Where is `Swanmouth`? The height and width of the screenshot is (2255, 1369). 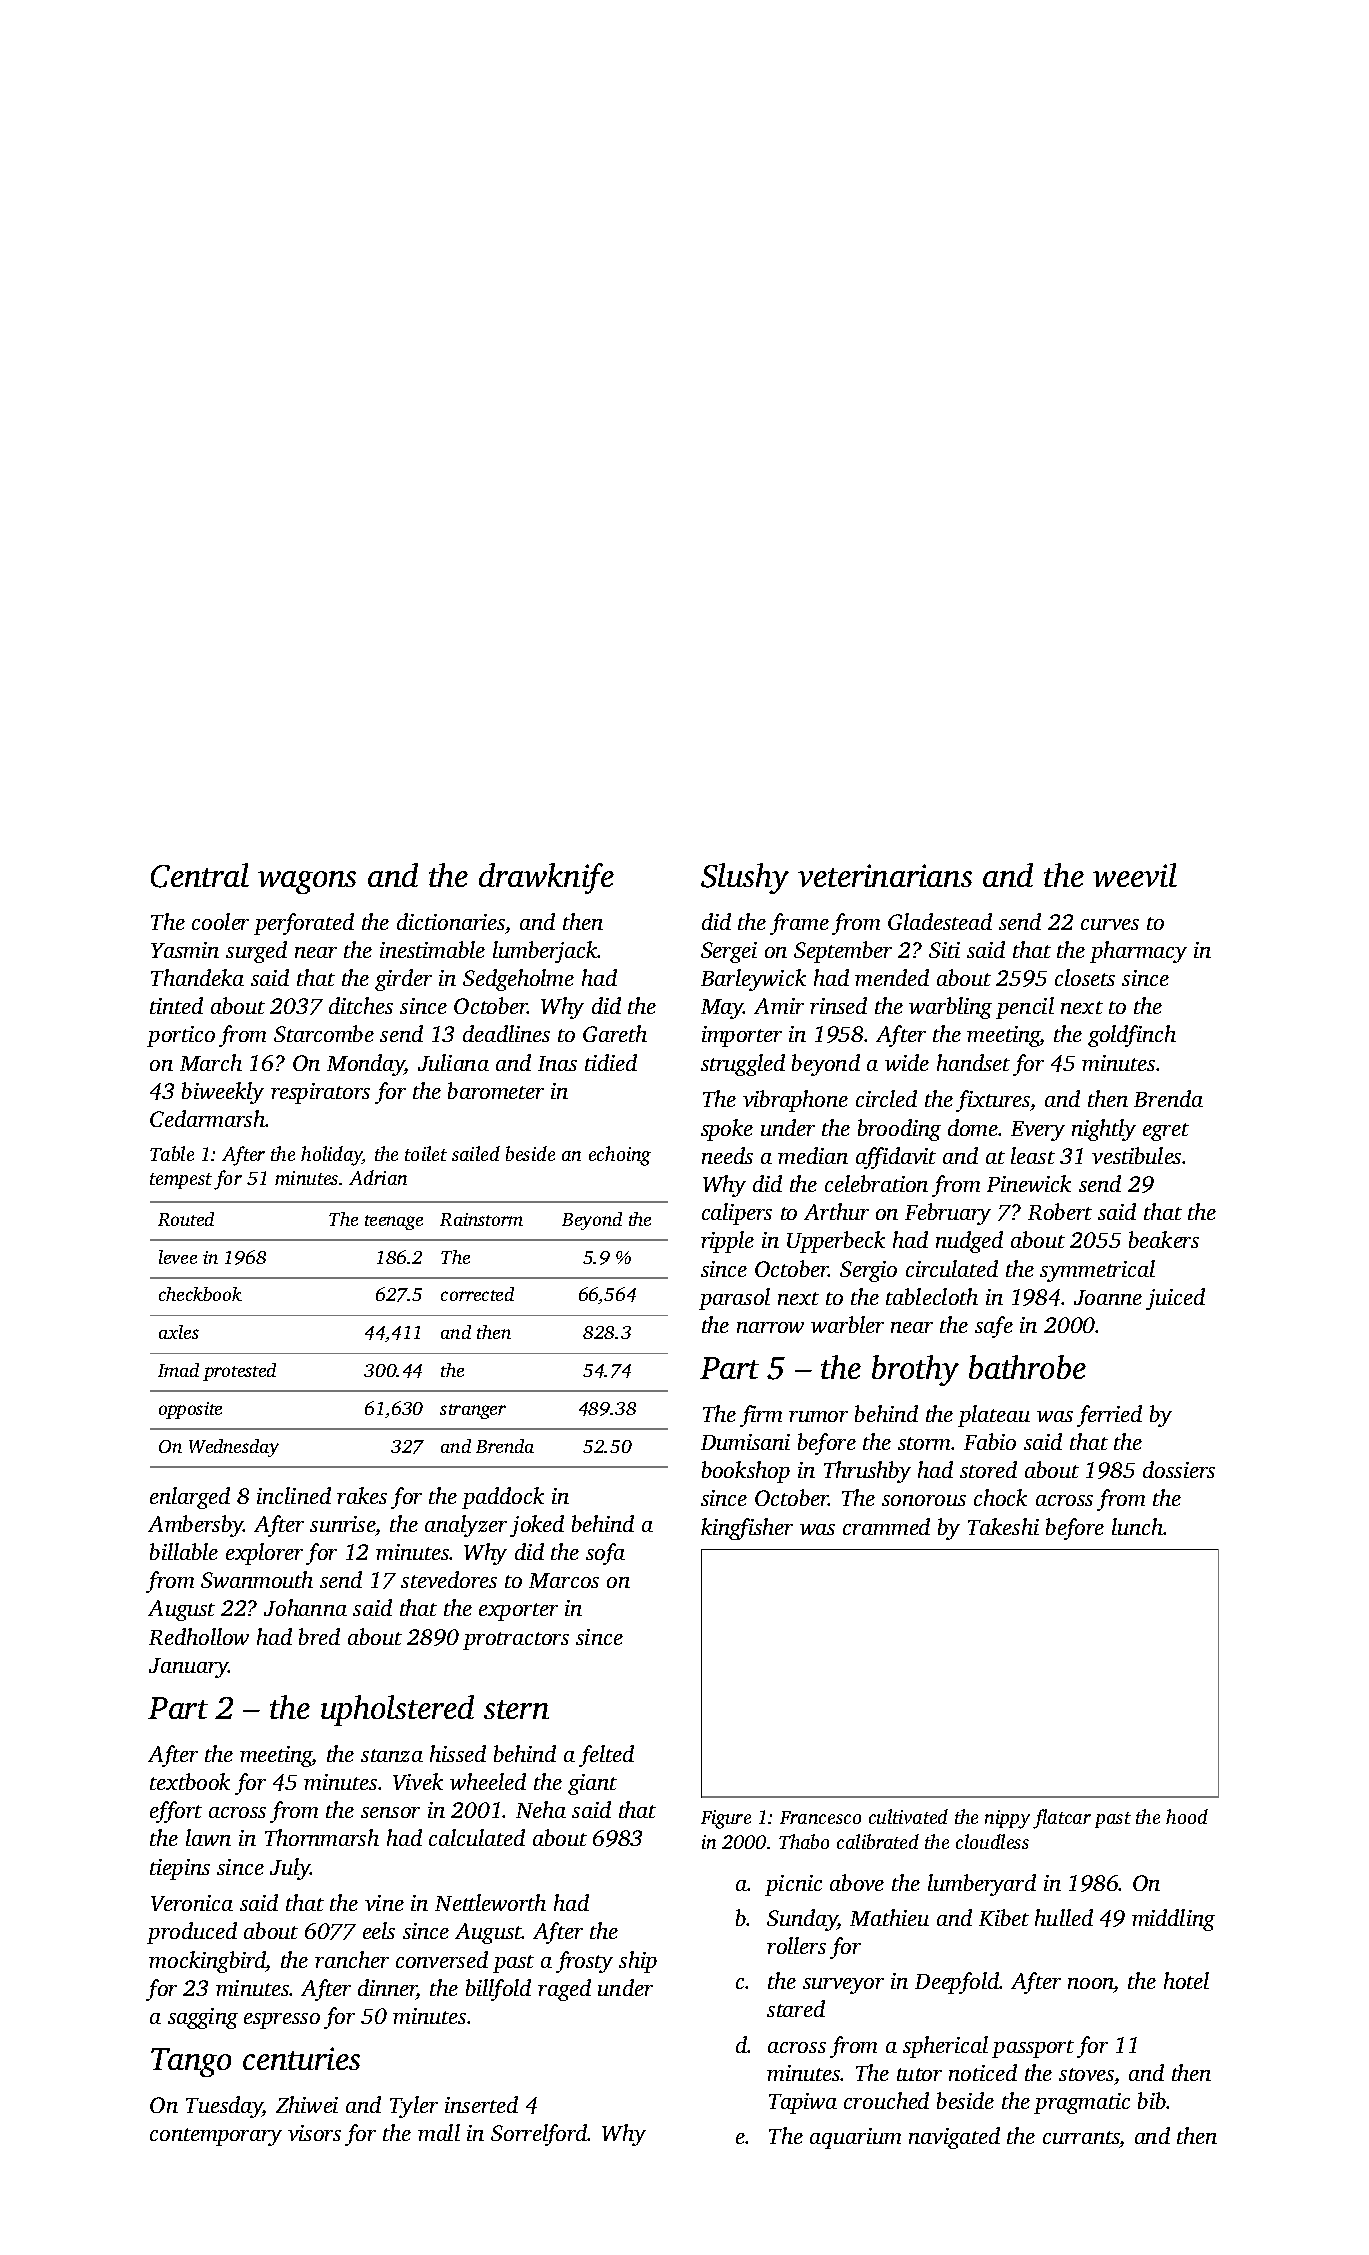 Swanmouth is located at coordinates (257, 1579).
